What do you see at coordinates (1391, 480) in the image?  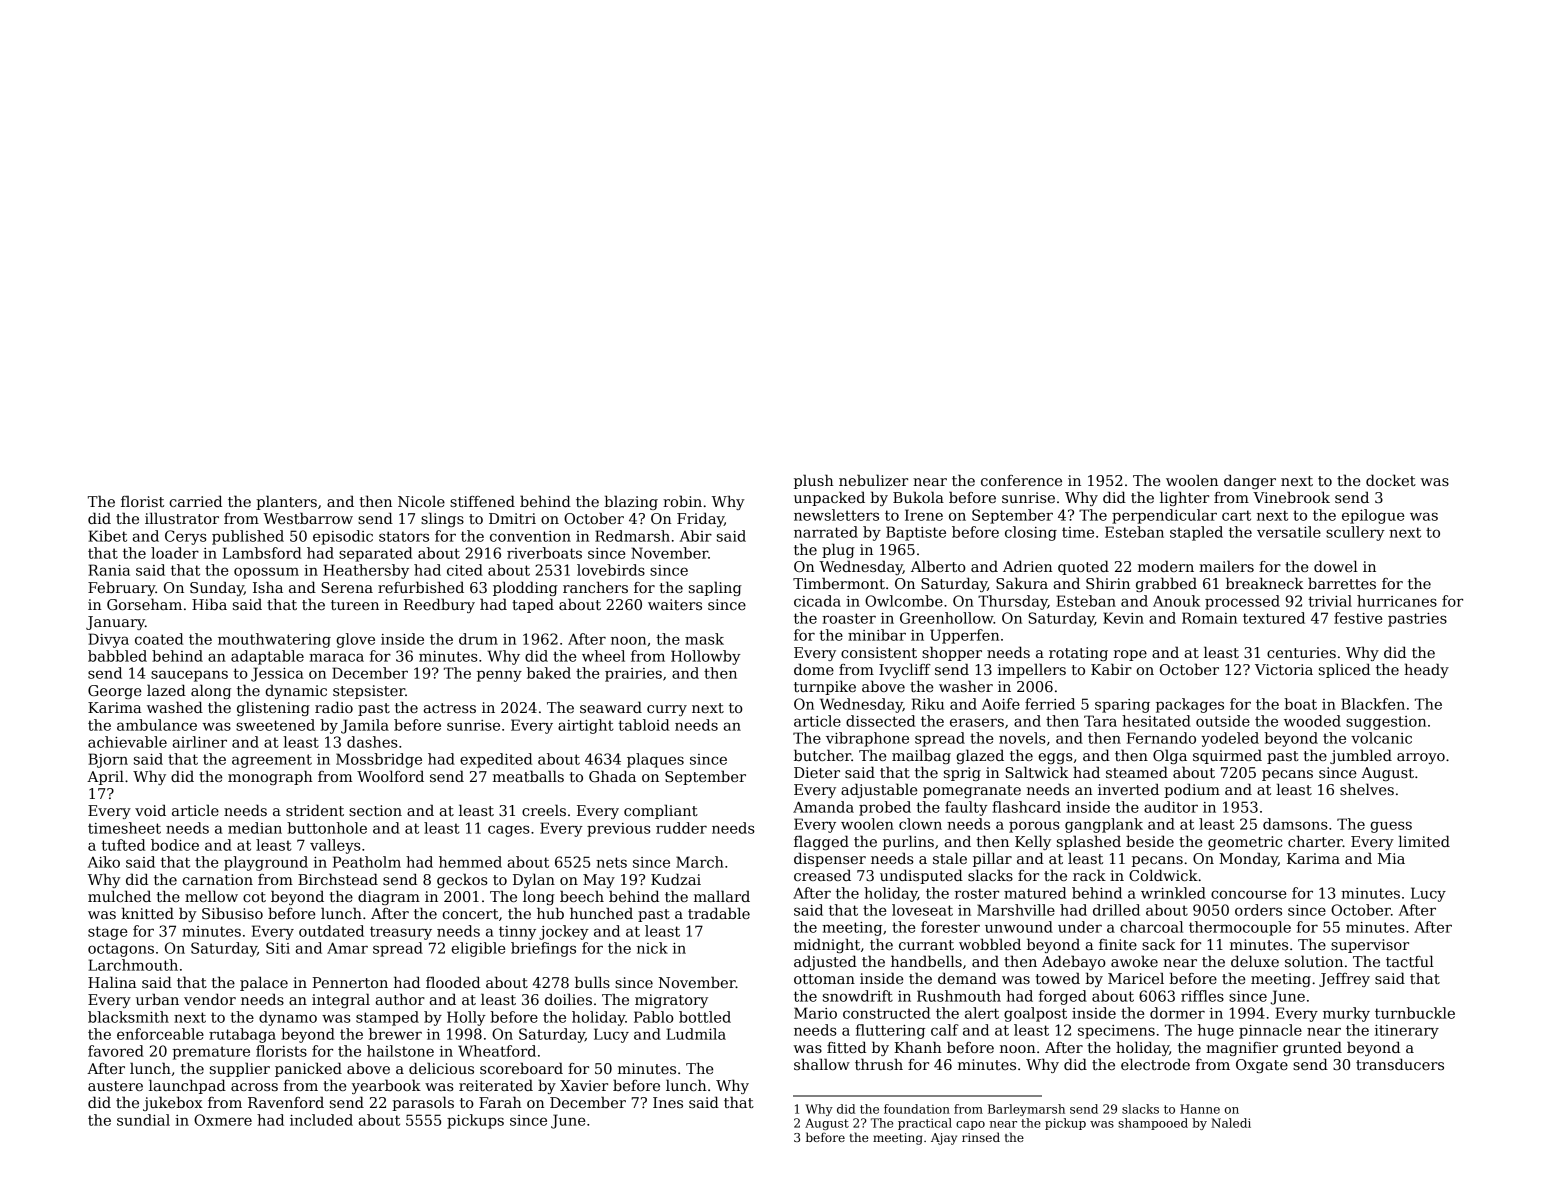 I see `docket` at bounding box center [1391, 480].
